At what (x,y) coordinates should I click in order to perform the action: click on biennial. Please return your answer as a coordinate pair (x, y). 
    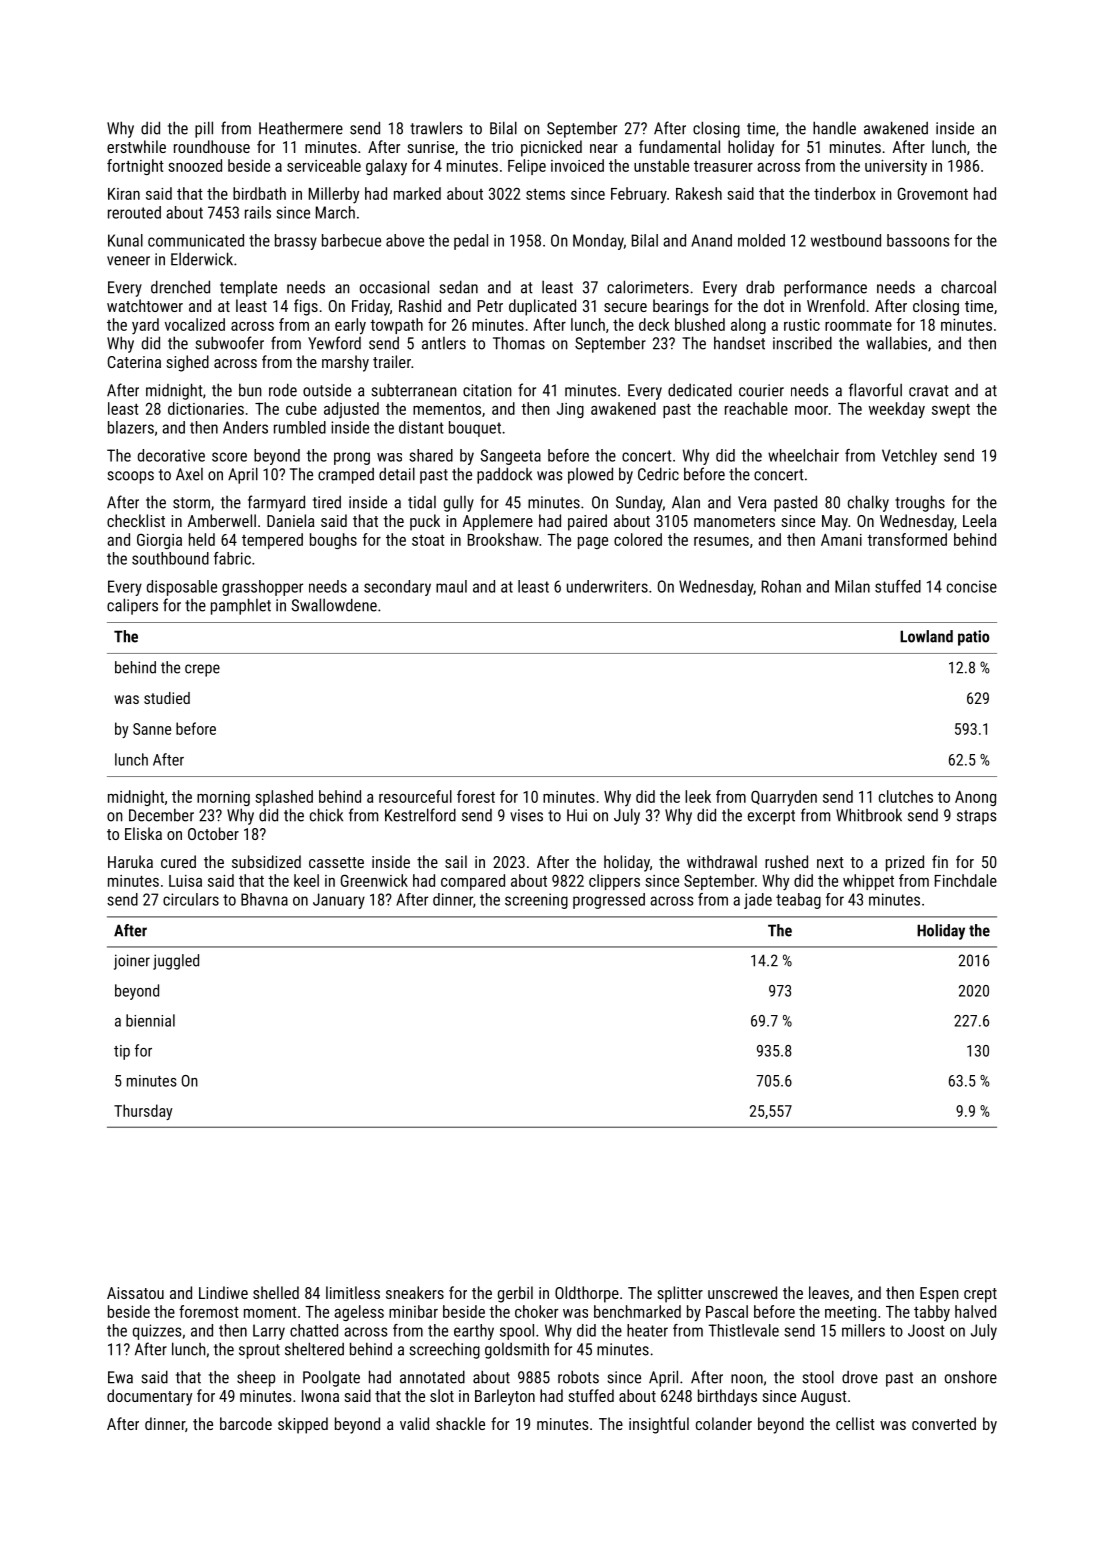
    Looking at the image, I should click on (150, 1020).
